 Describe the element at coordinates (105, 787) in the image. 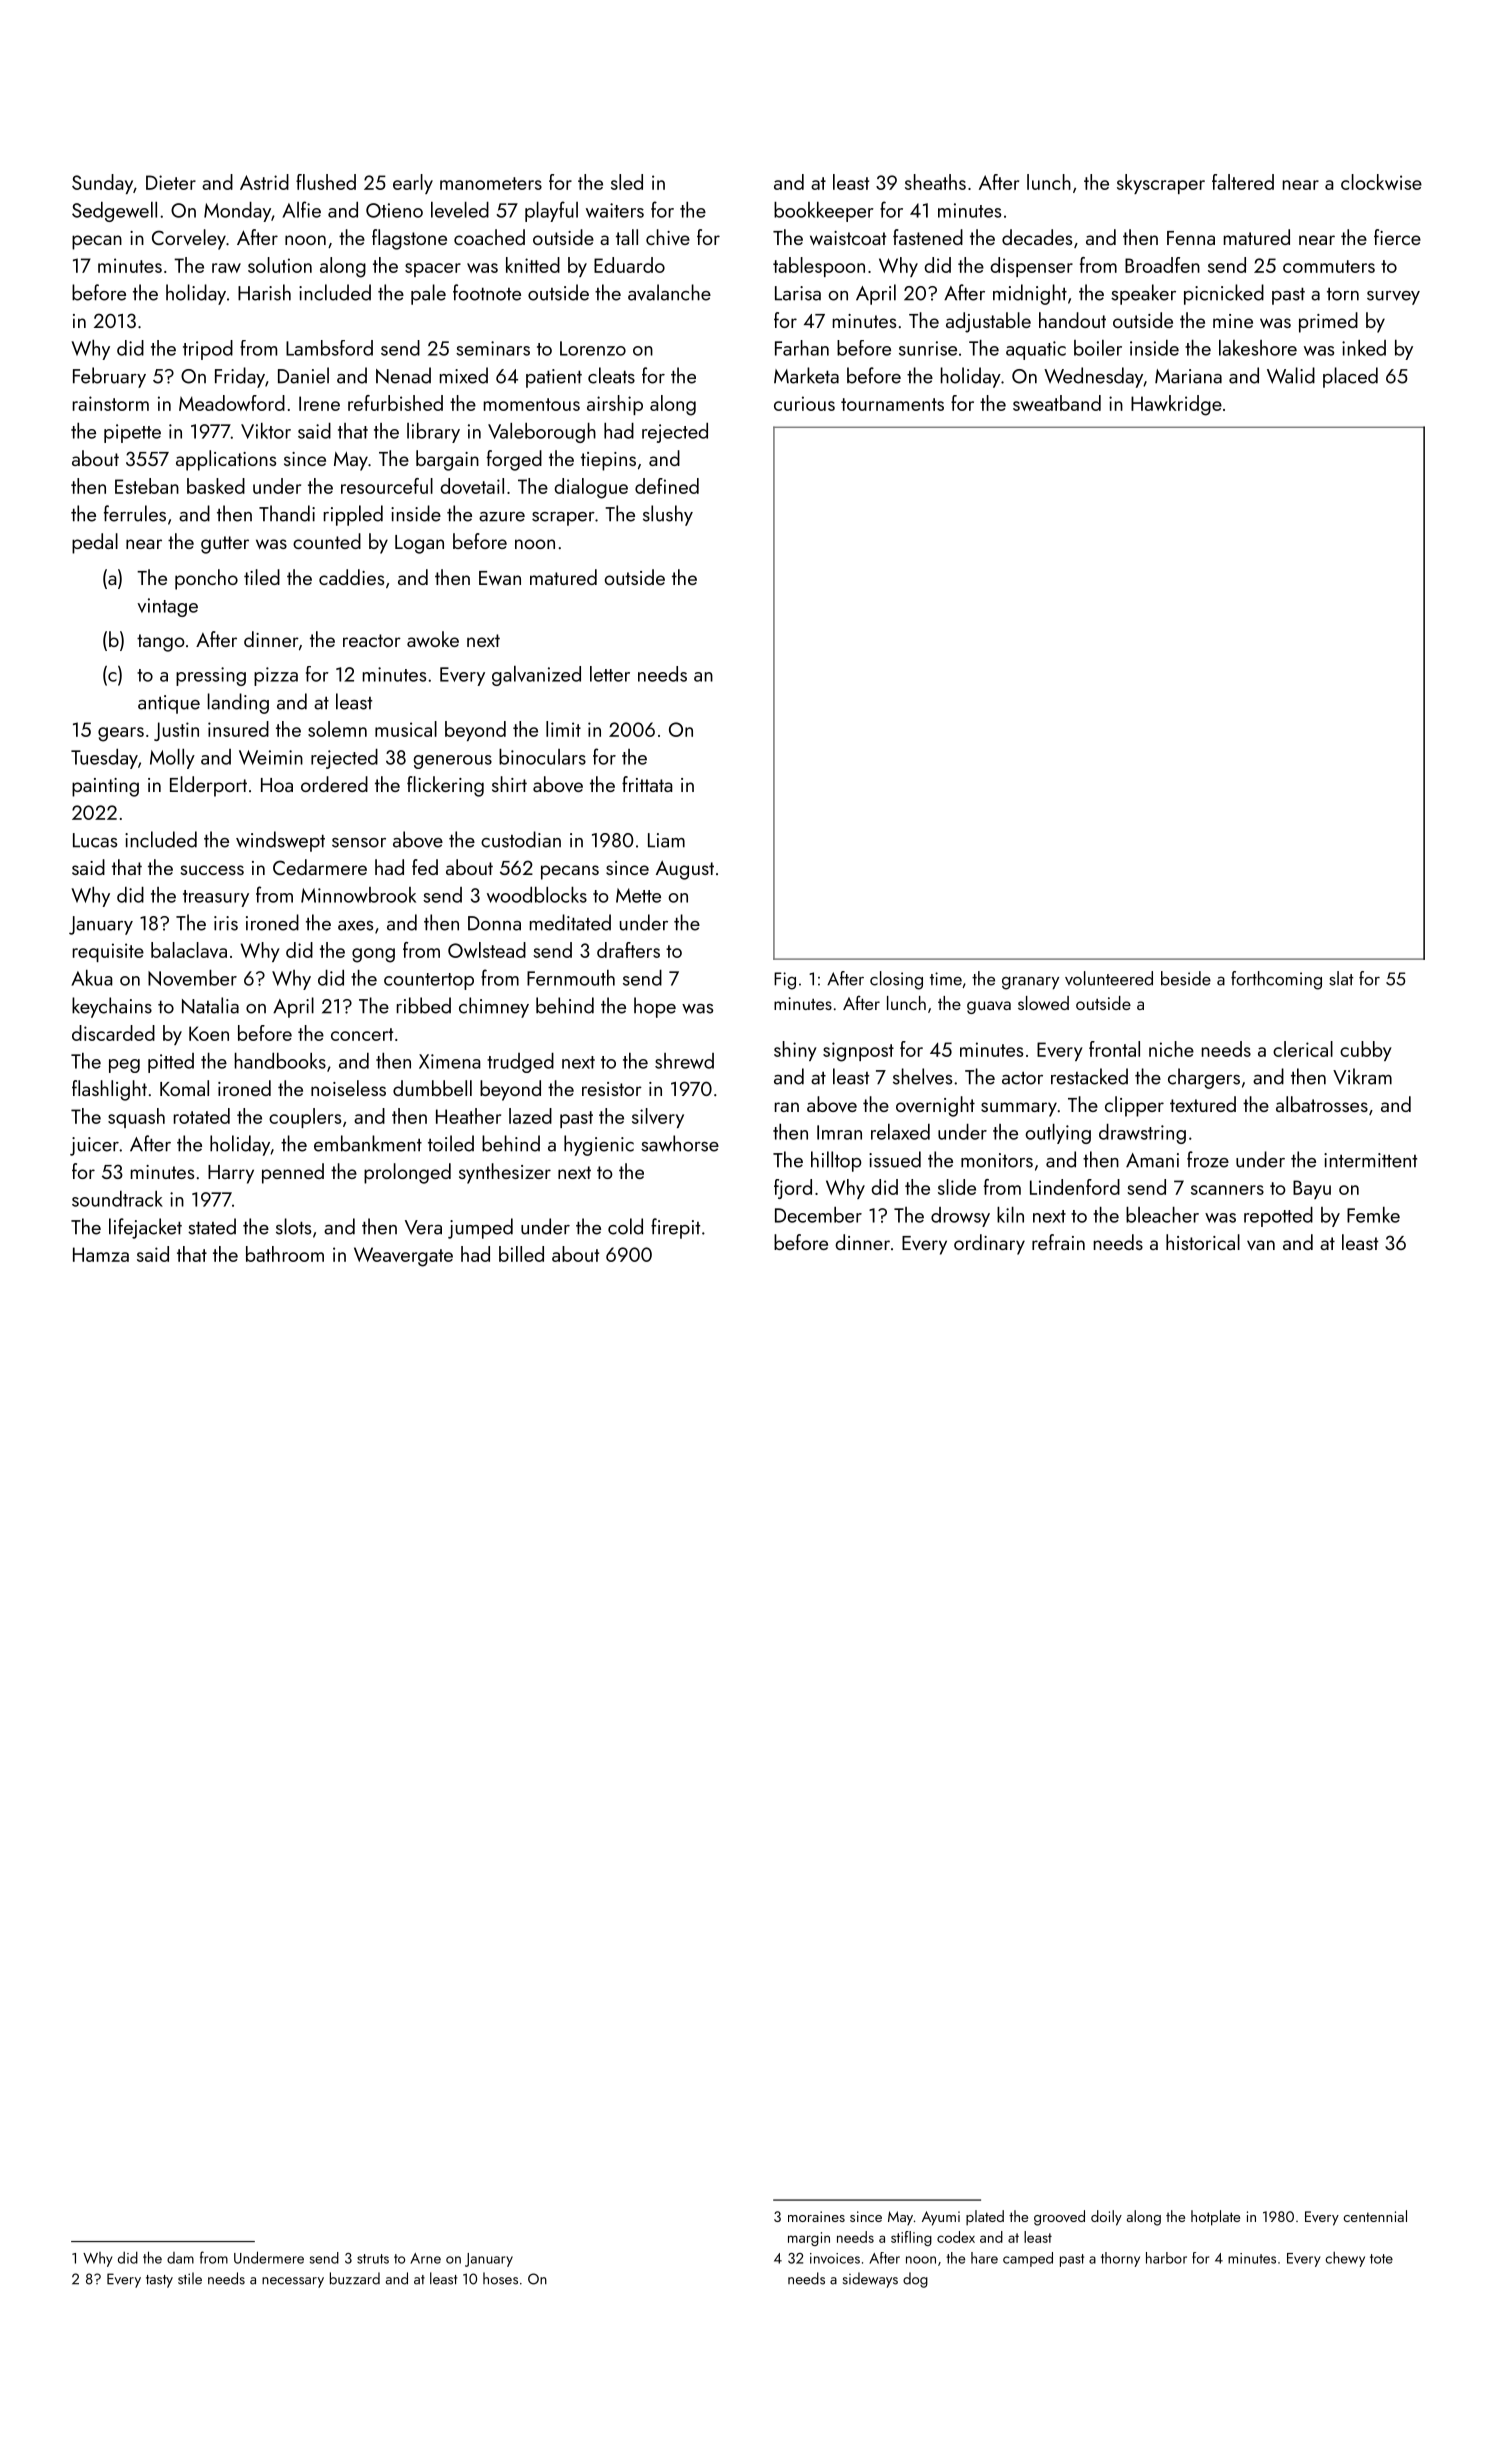

I see `painting` at that location.
